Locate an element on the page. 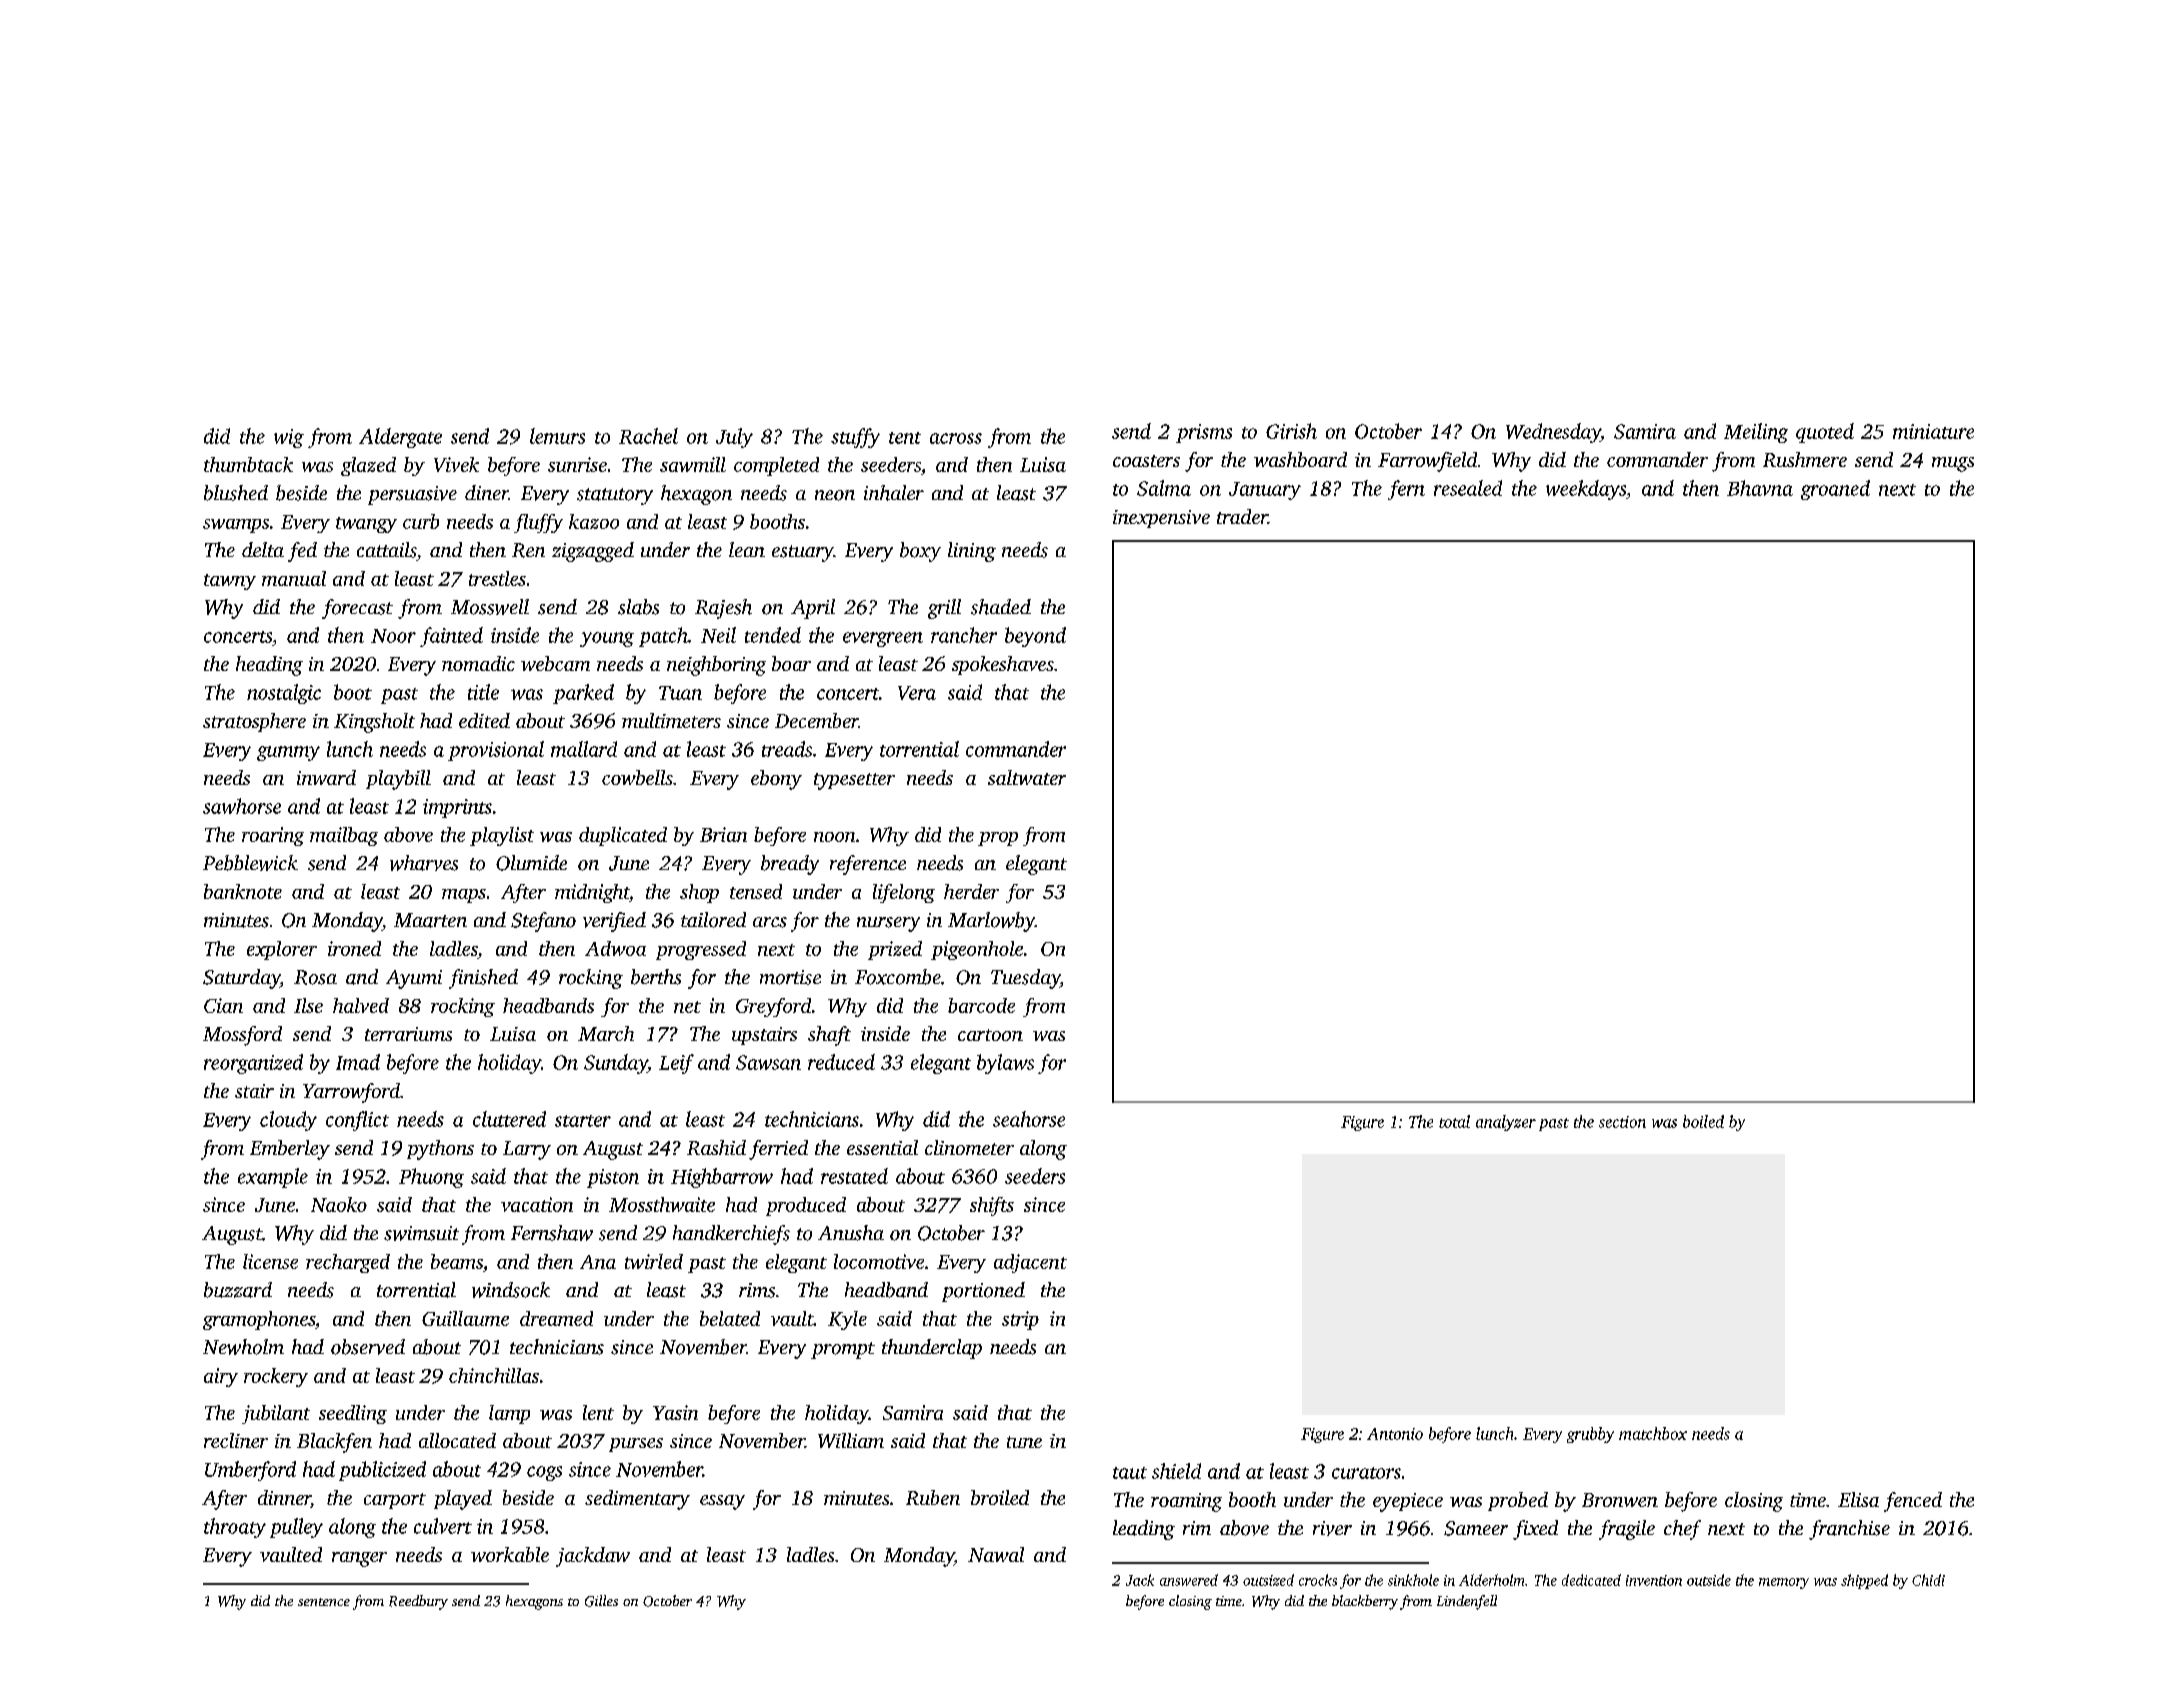 Image resolution: width=2178 pixels, height=1683 pixels. blushed is located at coordinates (236, 493).
